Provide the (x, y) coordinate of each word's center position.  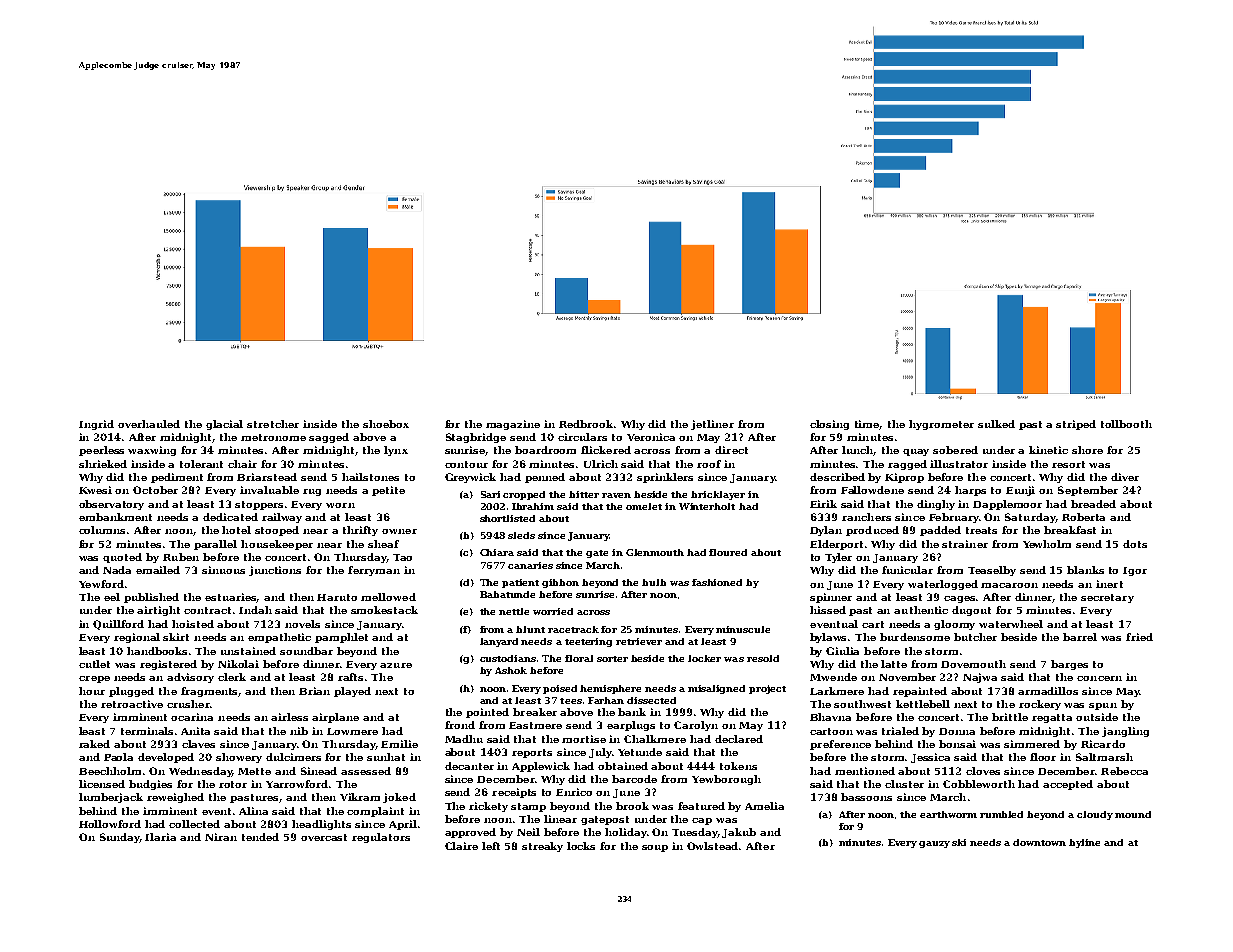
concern (1099, 678)
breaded (1093, 504)
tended (260, 837)
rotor (233, 784)
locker (704, 658)
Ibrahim (533, 506)
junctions (275, 571)
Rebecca (1124, 771)
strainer (965, 544)
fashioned (717, 582)
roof (709, 464)
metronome (273, 437)
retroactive (132, 704)
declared (739, 739)
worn (340, 505)
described (837, 477)
